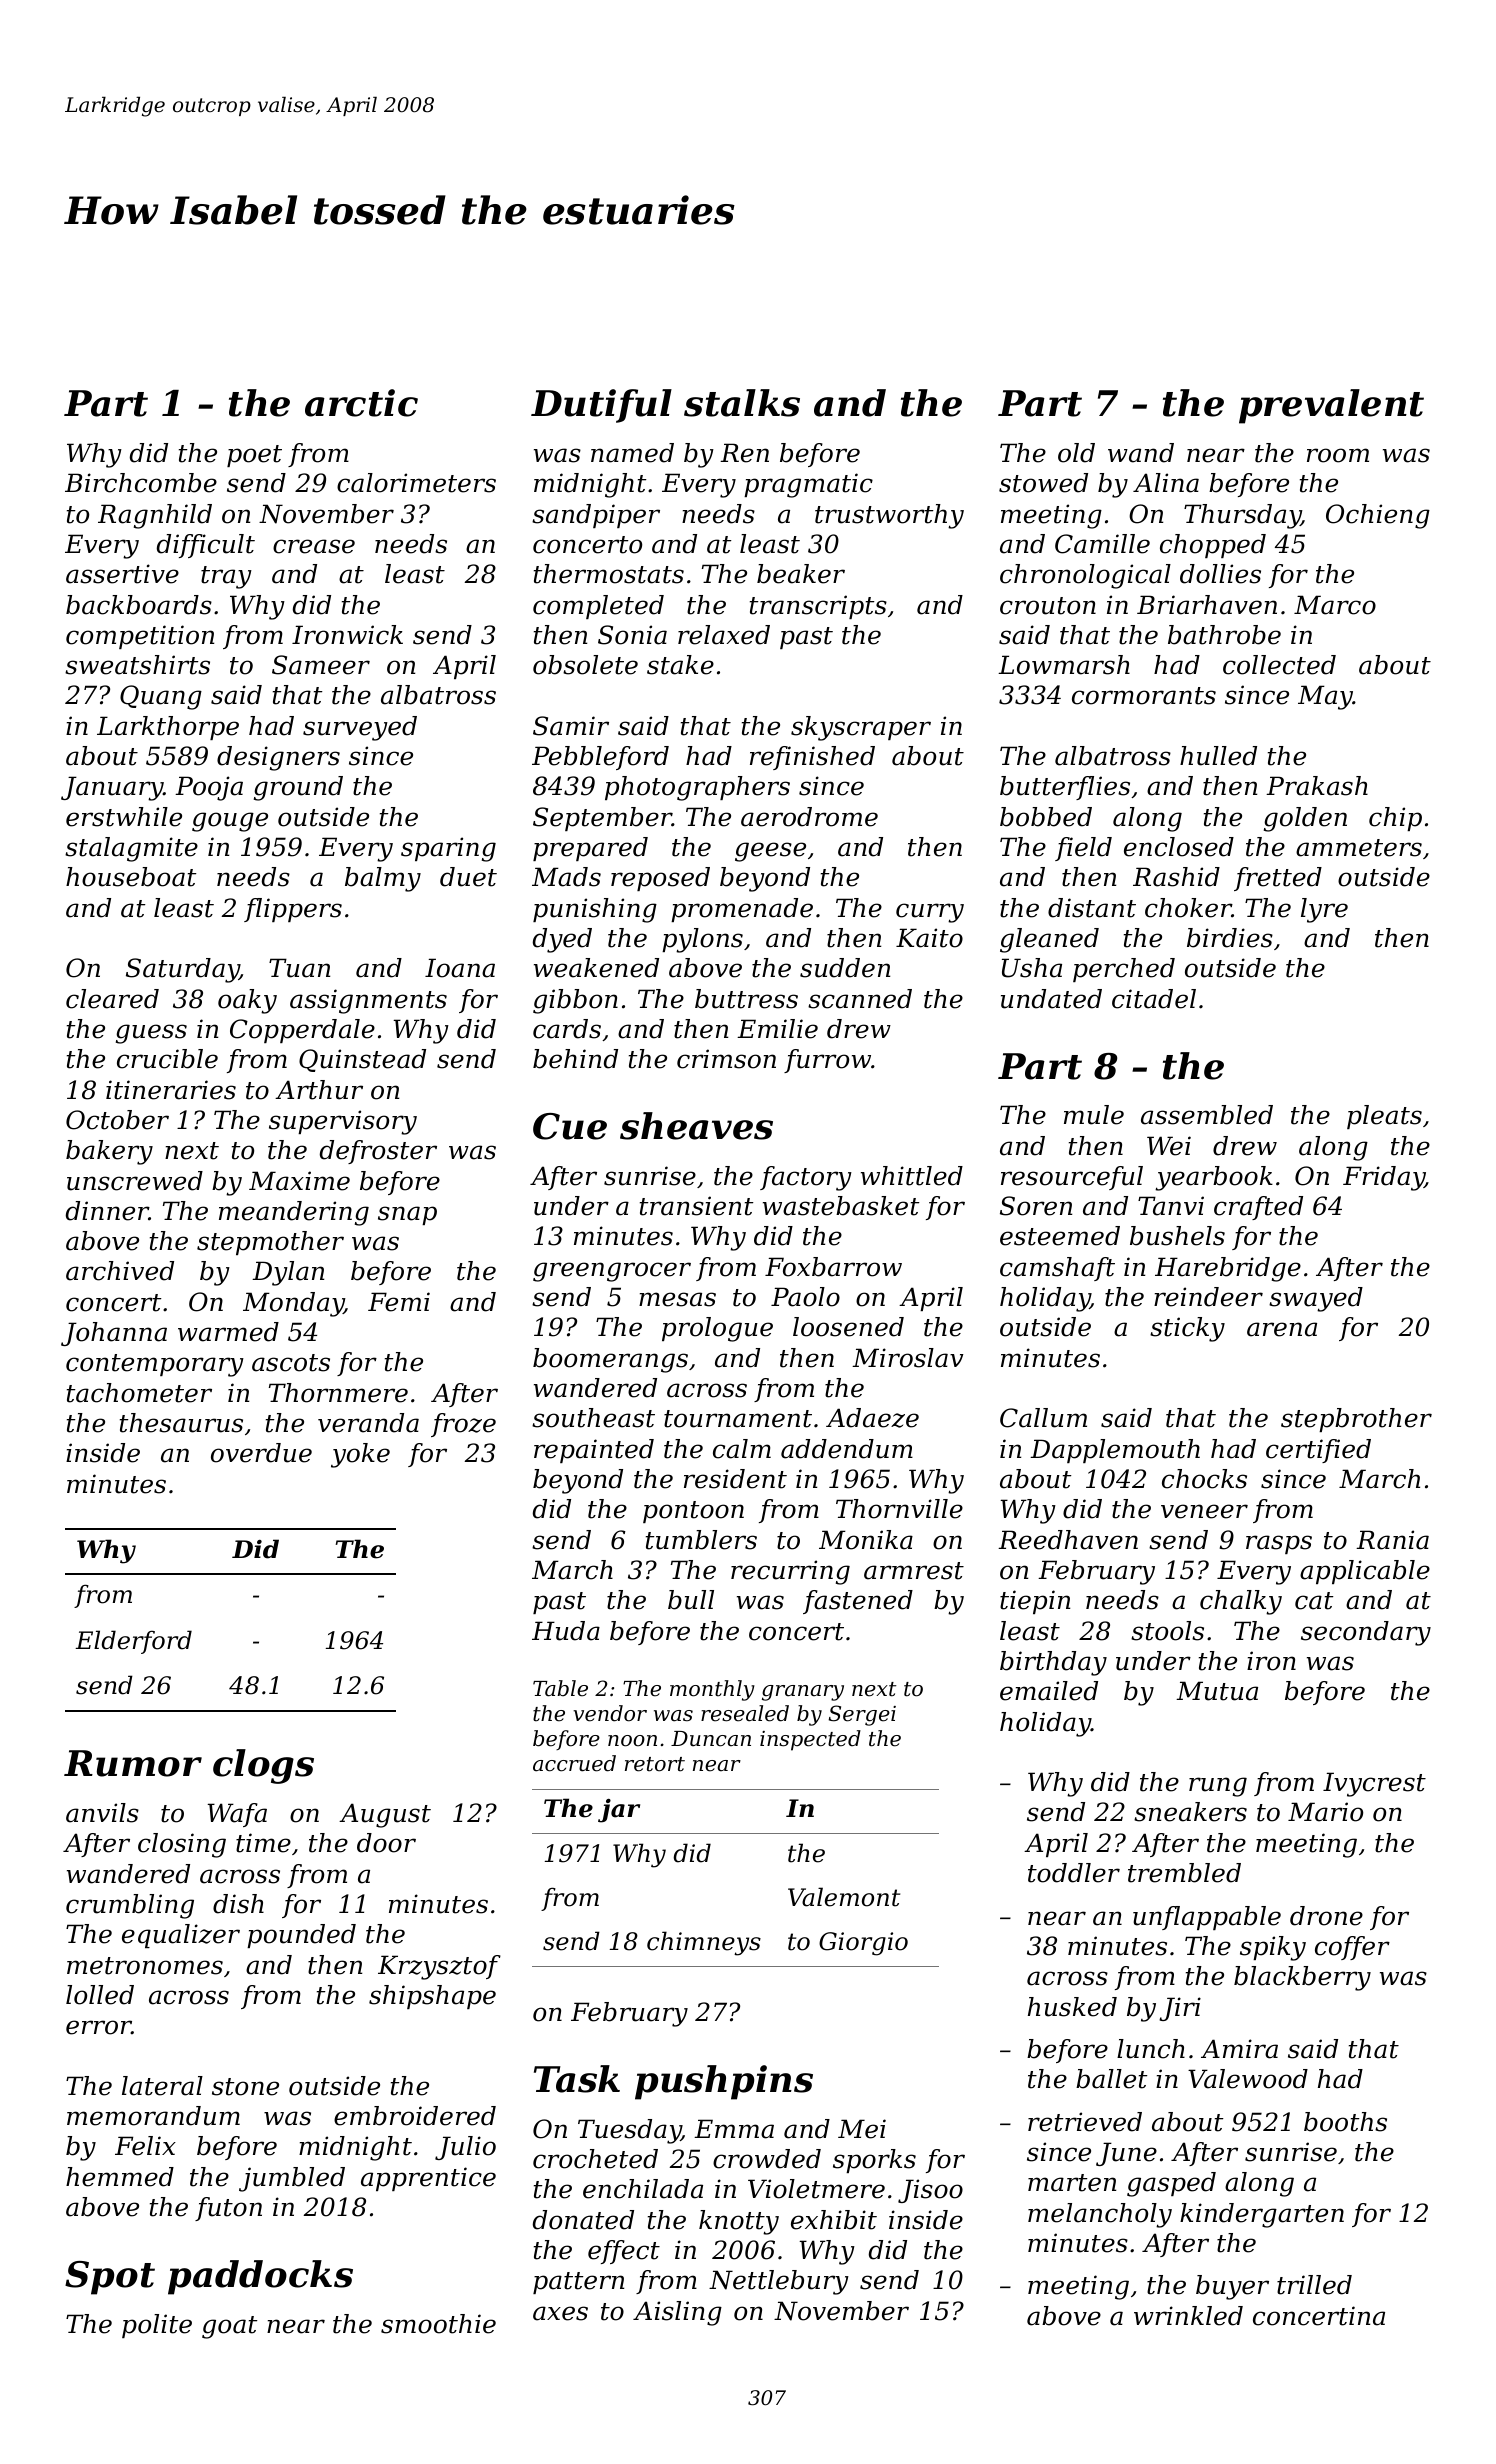 The width and height of the document is (1496, 2464). I want to click on arctic, so click(361, 403).
